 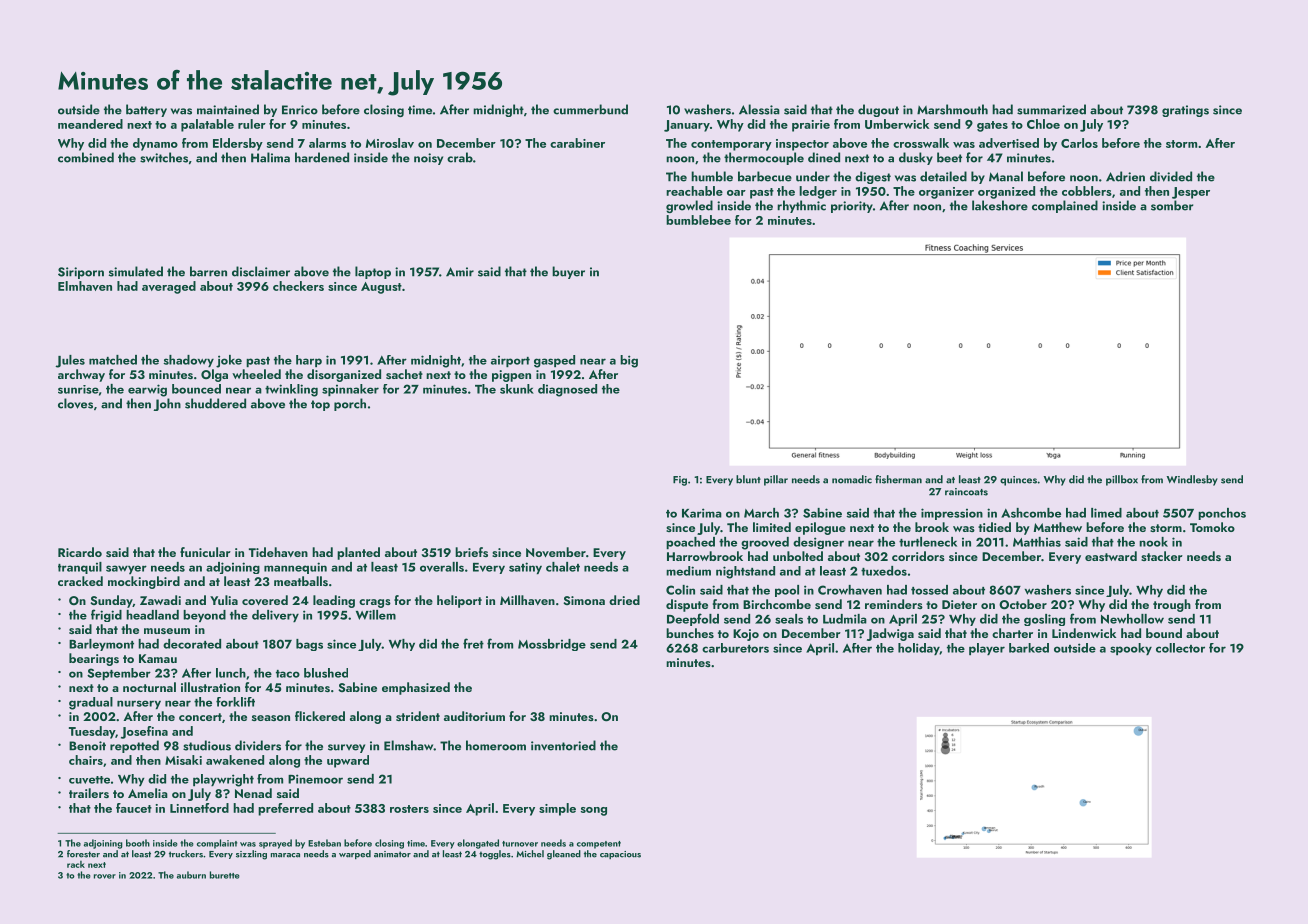 What do you see at coordinates (1180, 648) in the screenshot?
I see `collector` at bounding box center [1180, 648].
